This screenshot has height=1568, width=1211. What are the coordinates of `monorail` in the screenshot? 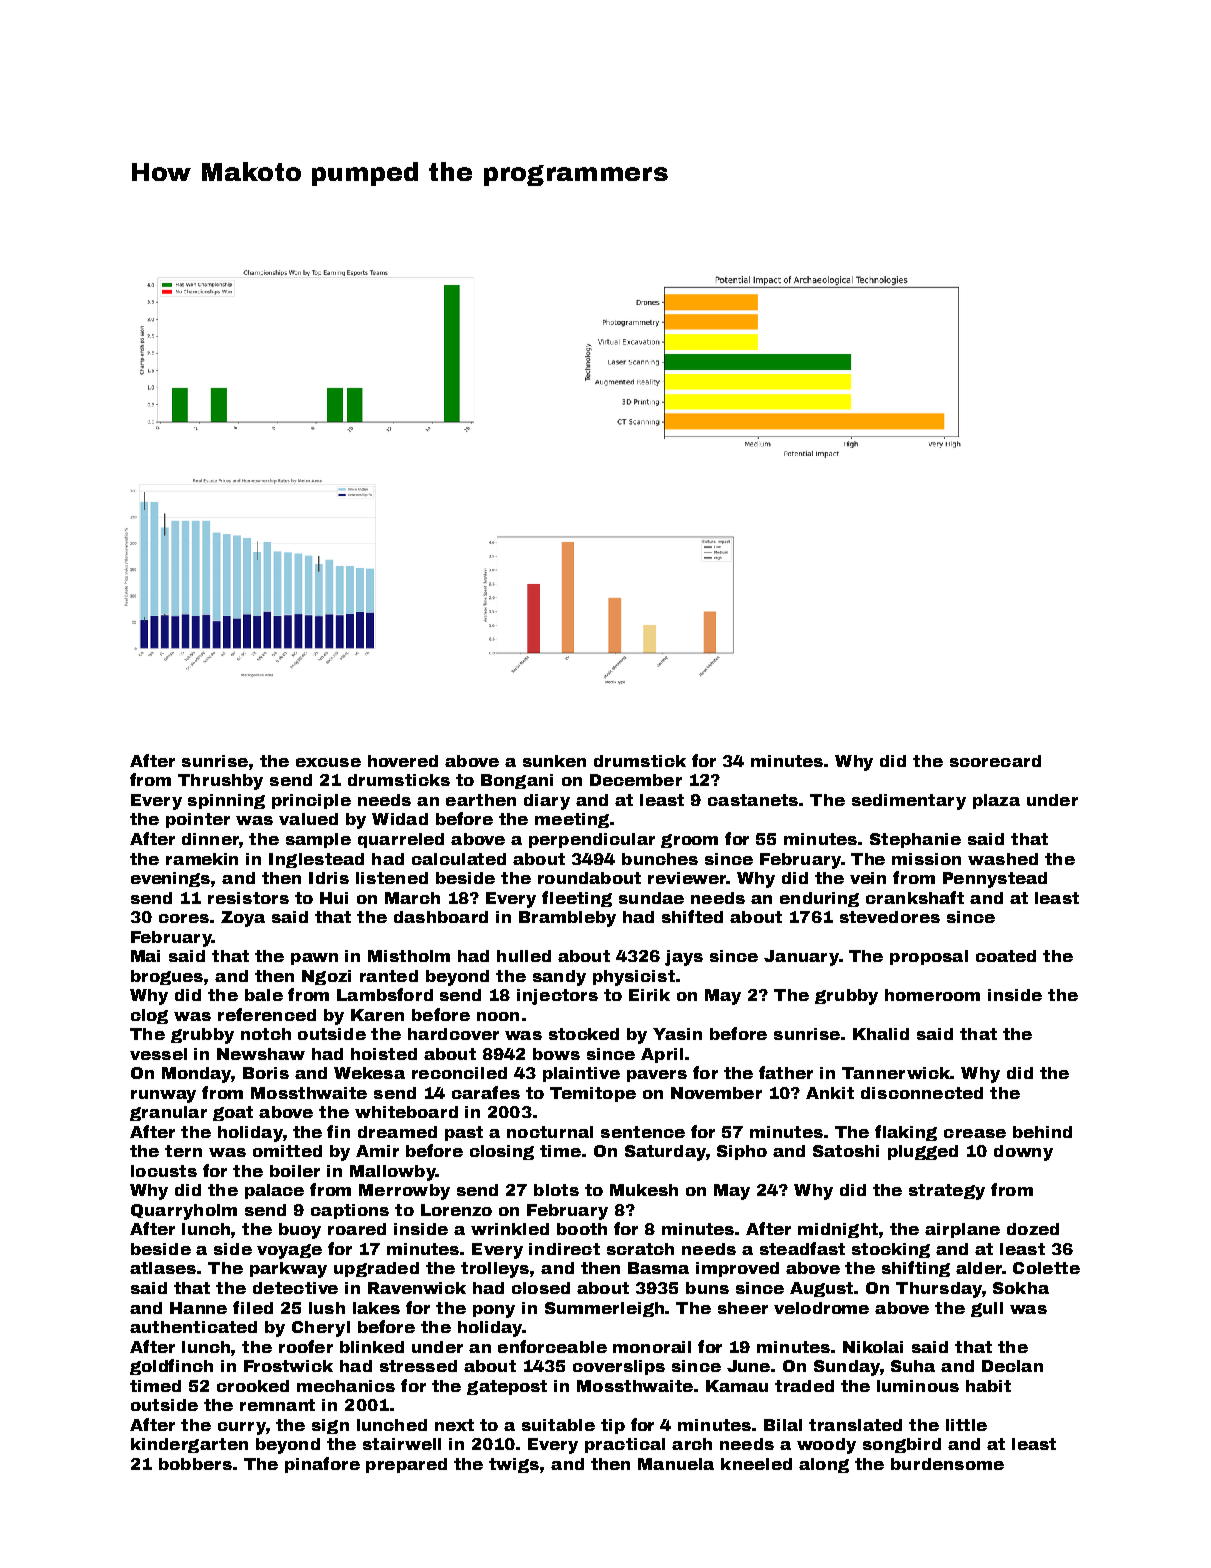 It's located at (652, 1347).
